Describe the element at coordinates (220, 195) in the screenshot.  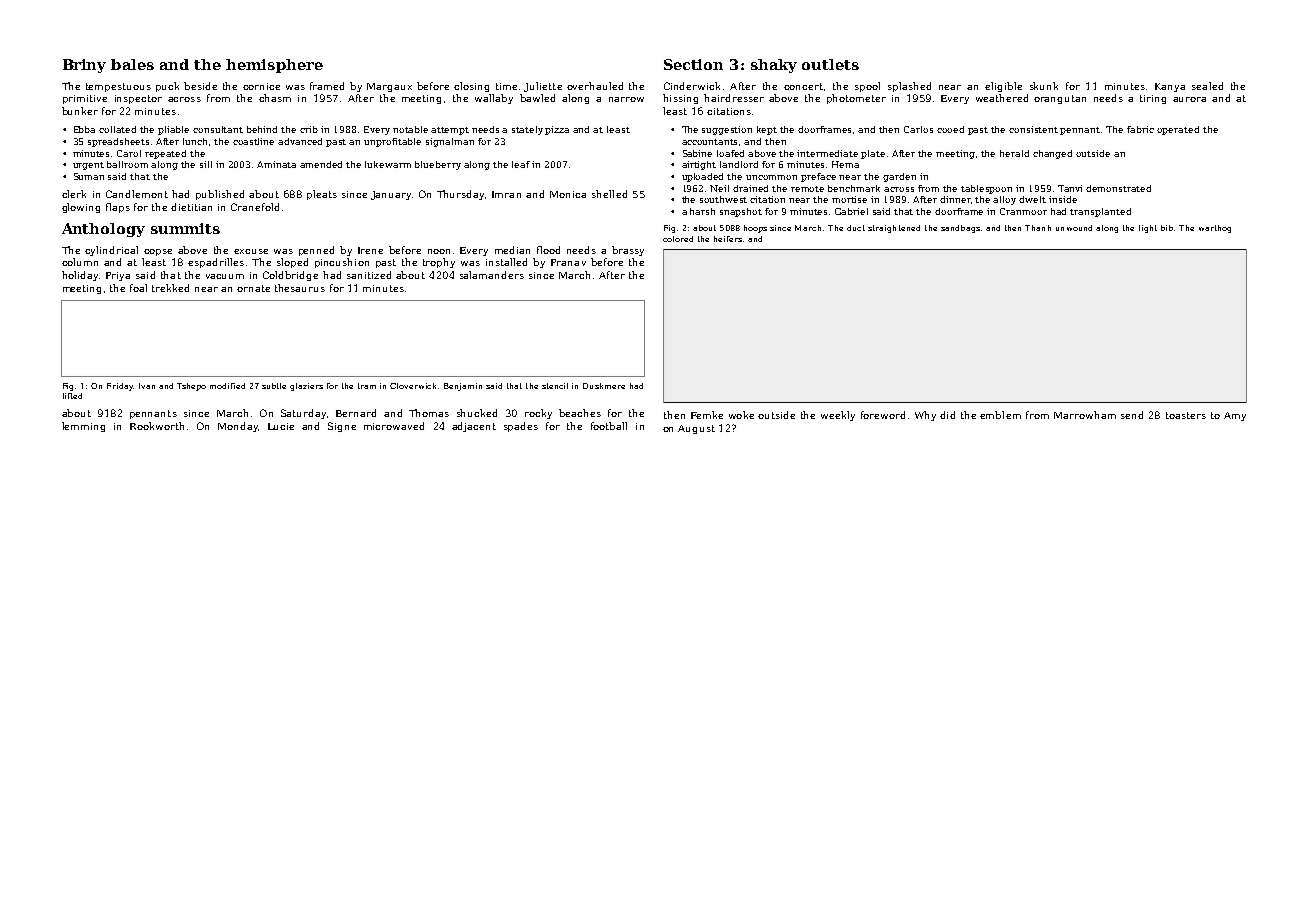
I see `published` at that location.
